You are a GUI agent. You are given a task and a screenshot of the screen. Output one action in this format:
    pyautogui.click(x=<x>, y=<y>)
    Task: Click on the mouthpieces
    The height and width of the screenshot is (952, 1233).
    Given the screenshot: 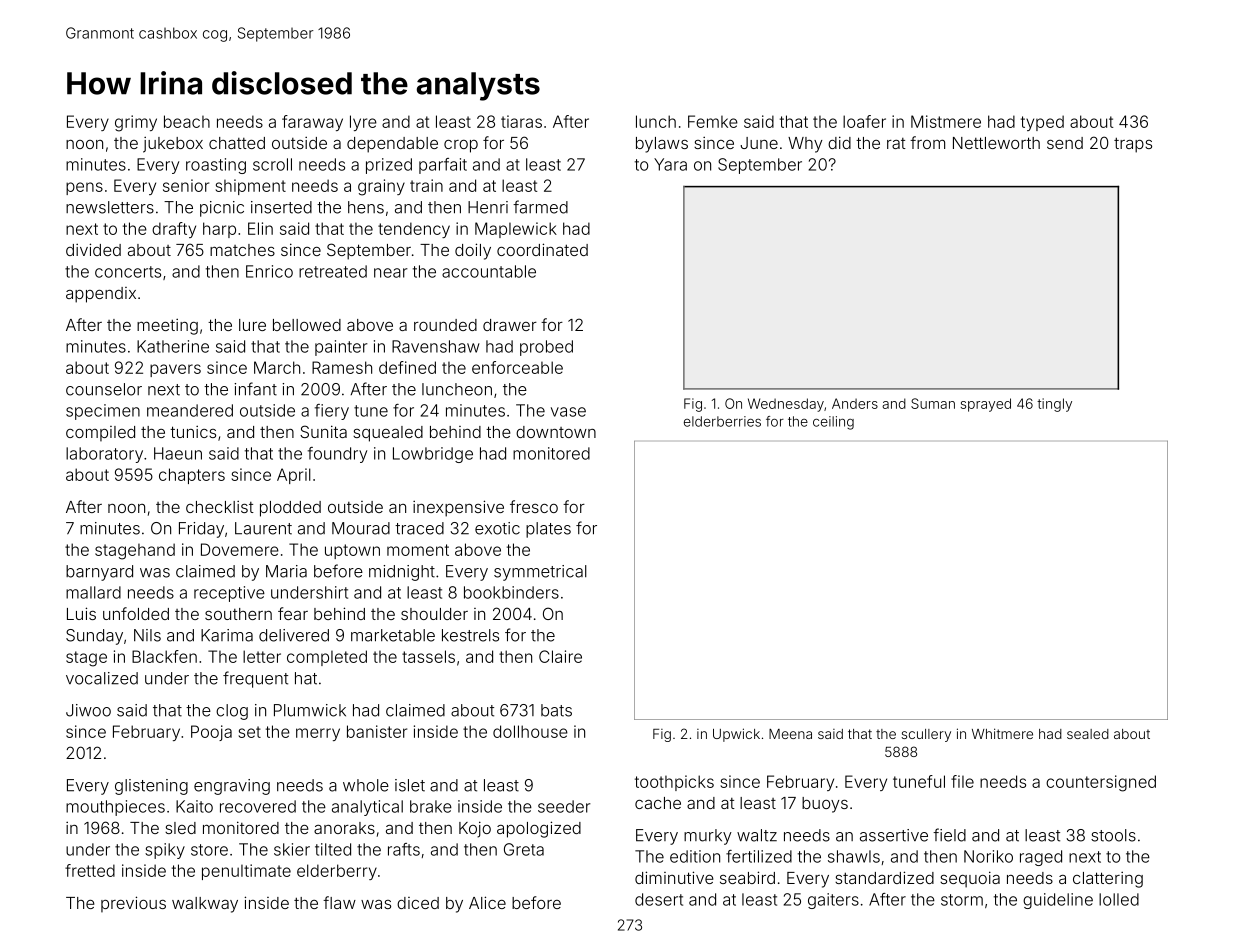 What is the action you would take?
    pyautogui.click(x=115, y=808)
